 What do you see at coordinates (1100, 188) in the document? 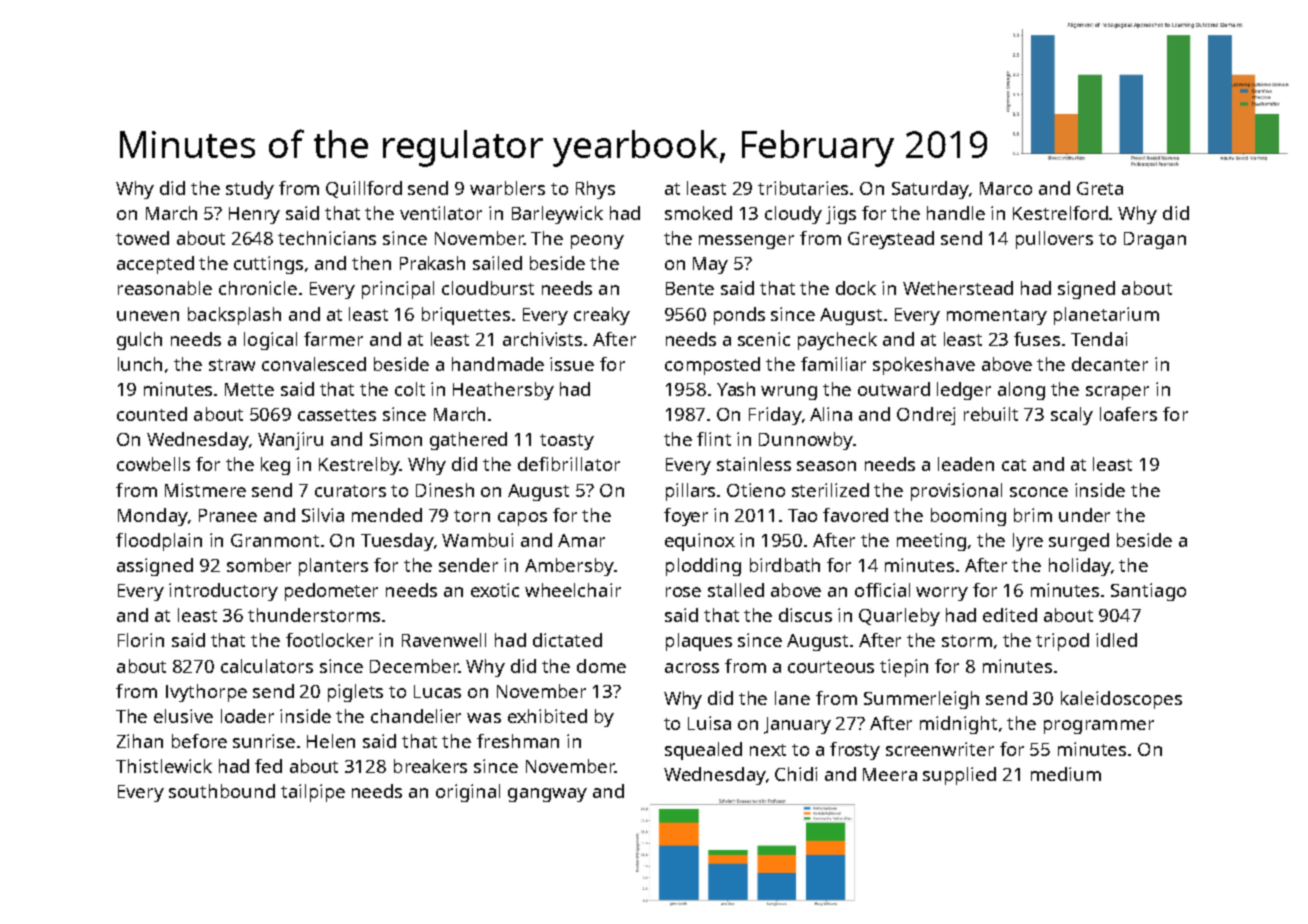
I see `Greta` at bounding box center [1100, 188].
